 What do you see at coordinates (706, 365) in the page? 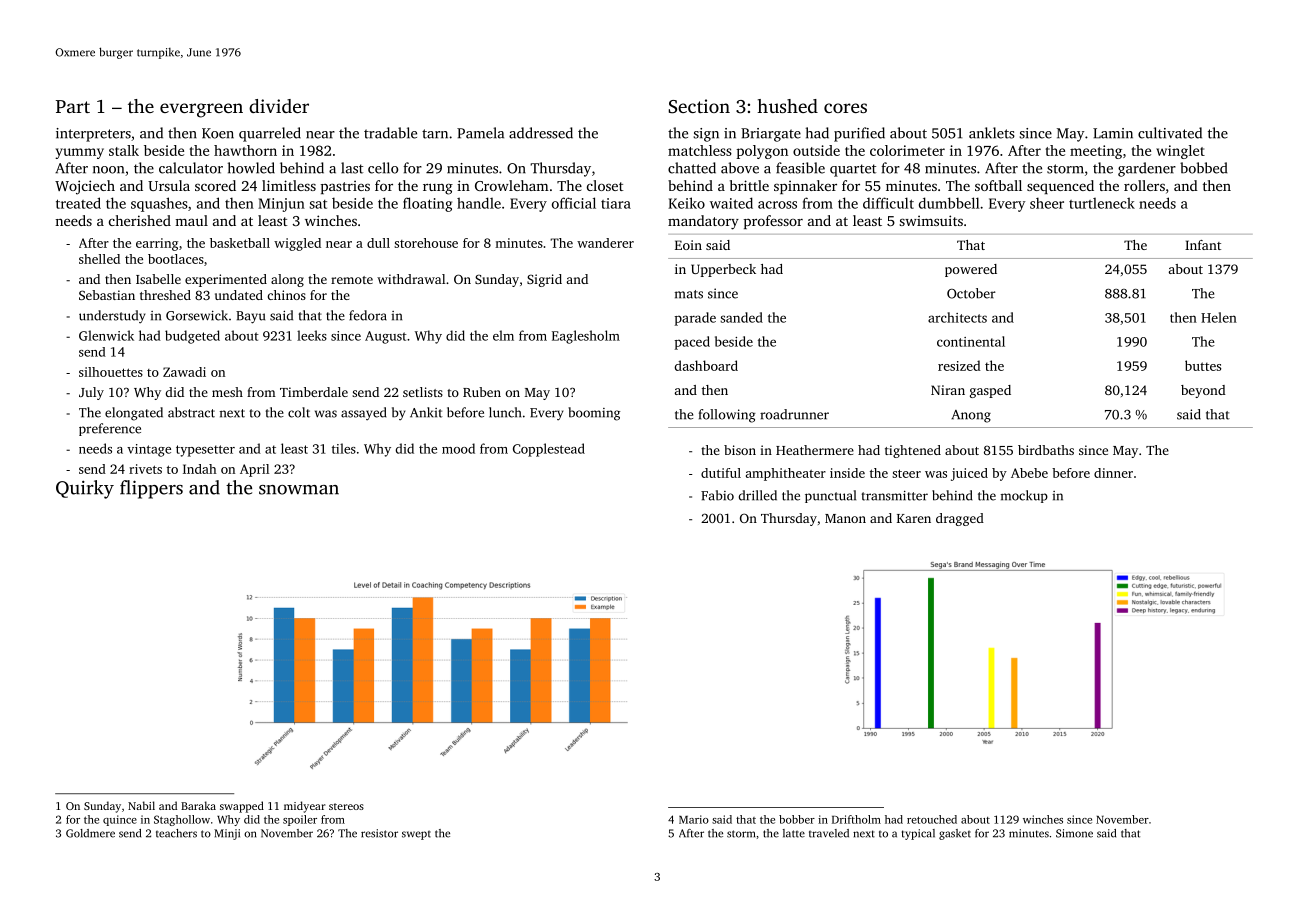
I see `dashboard` at bounding box center [706, 365].
